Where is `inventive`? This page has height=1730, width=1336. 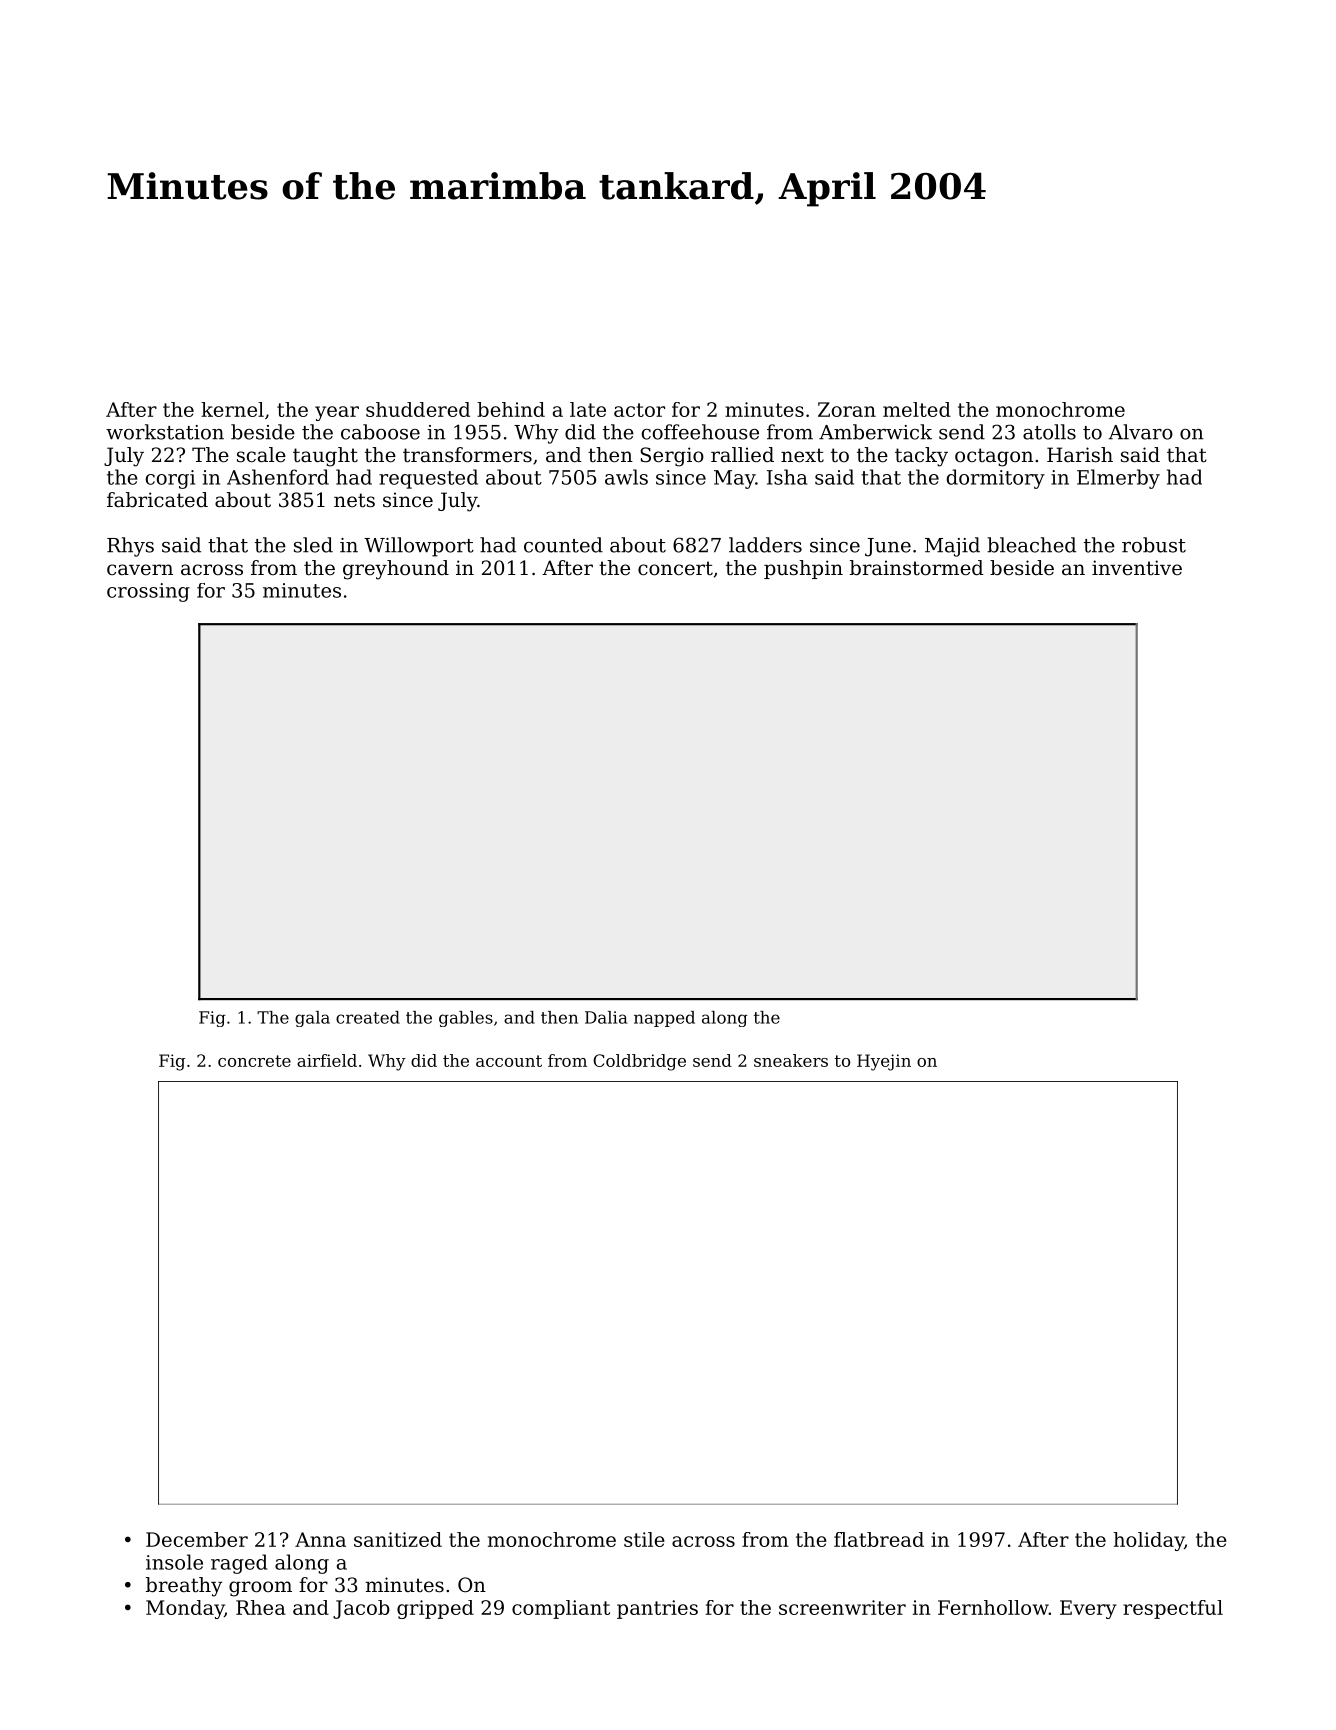 inventive is located at coordinates (1137, 568).
